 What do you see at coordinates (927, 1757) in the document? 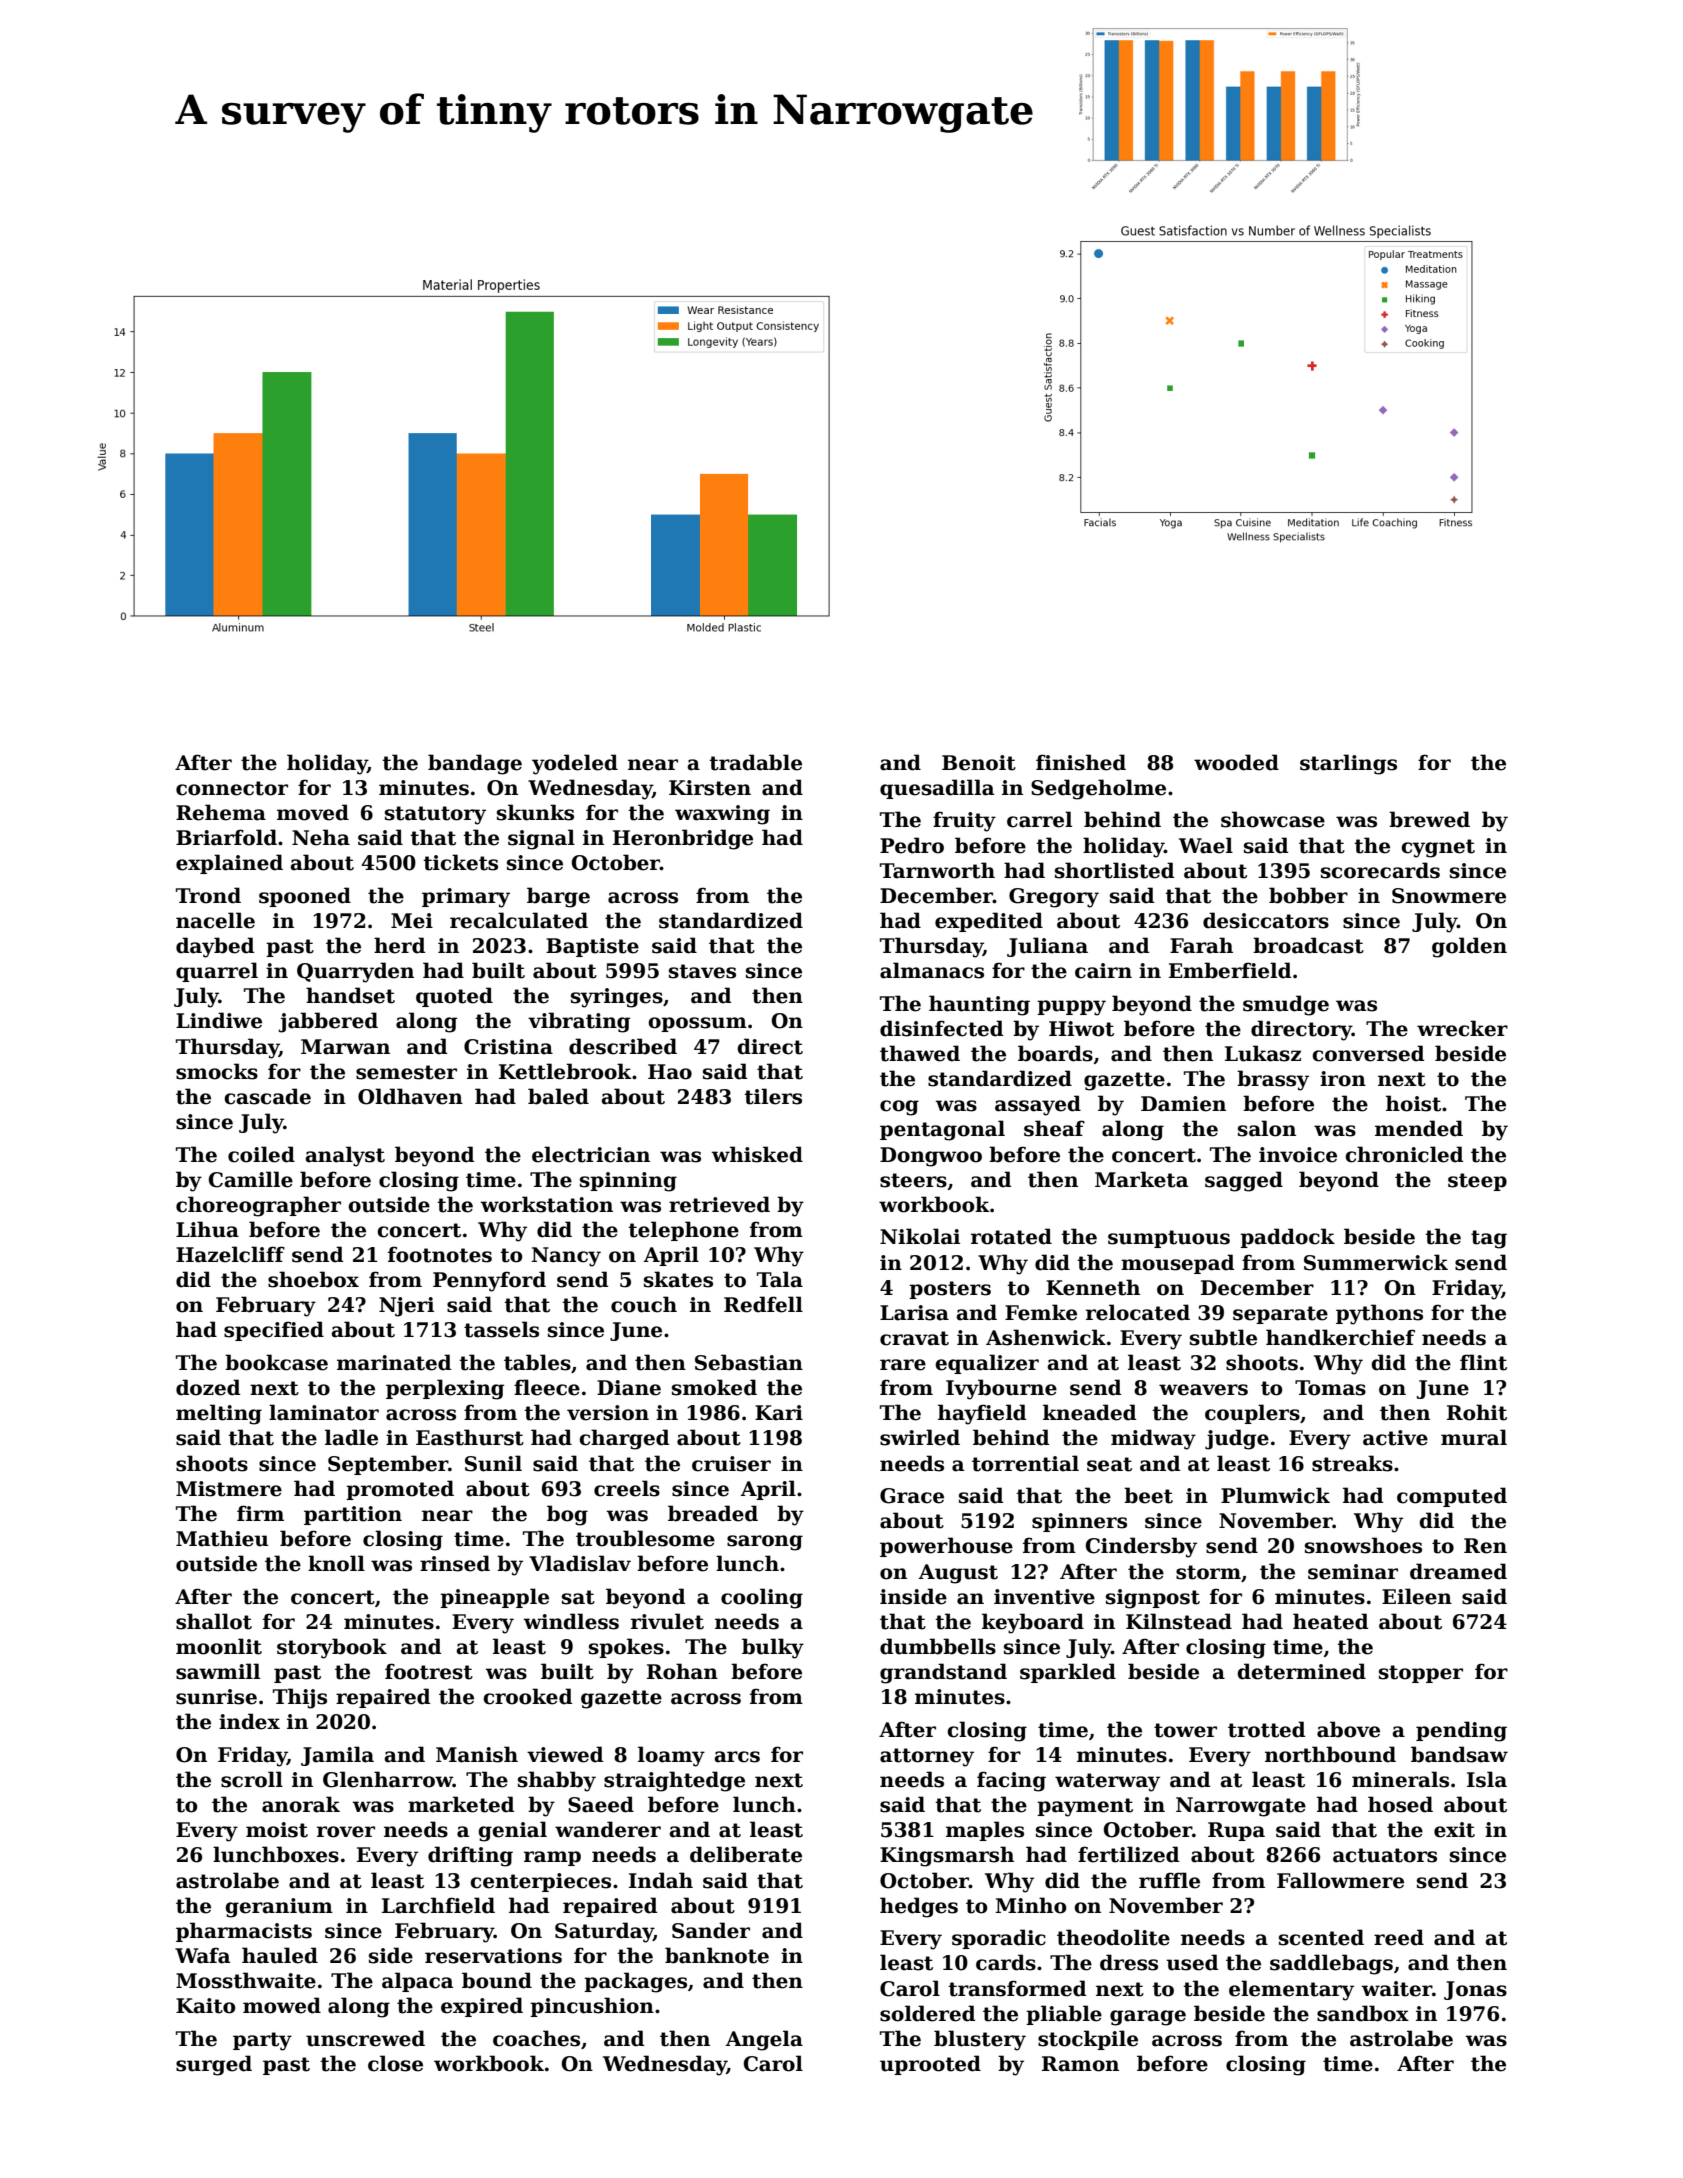
I see `attorney` at bounding box center [927, 1757].
